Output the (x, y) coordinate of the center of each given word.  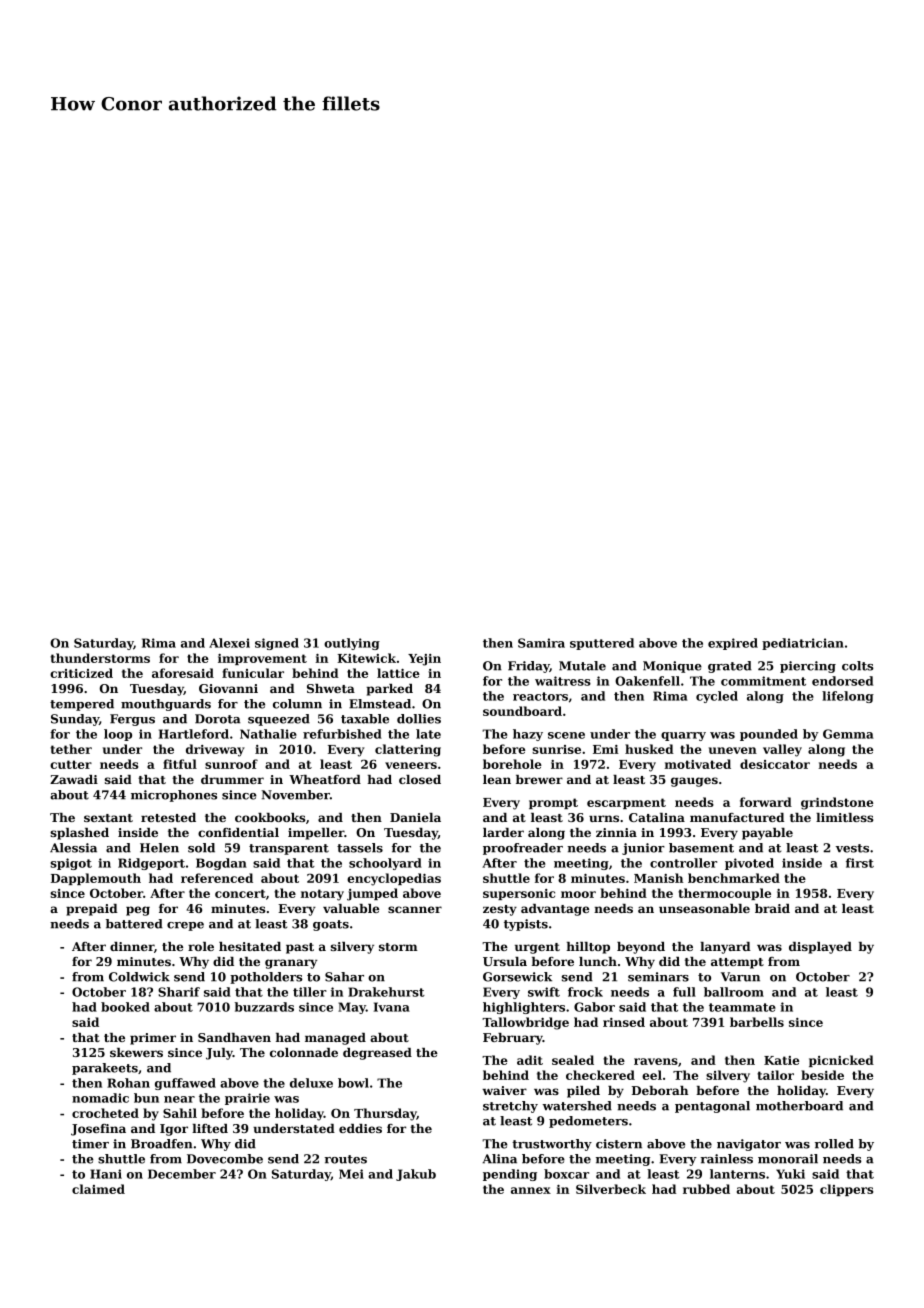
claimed (98, 1189)
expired (733, 644)
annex (531, 1190)
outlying (352, 644)
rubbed (706, 1189)
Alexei (229, 643)
